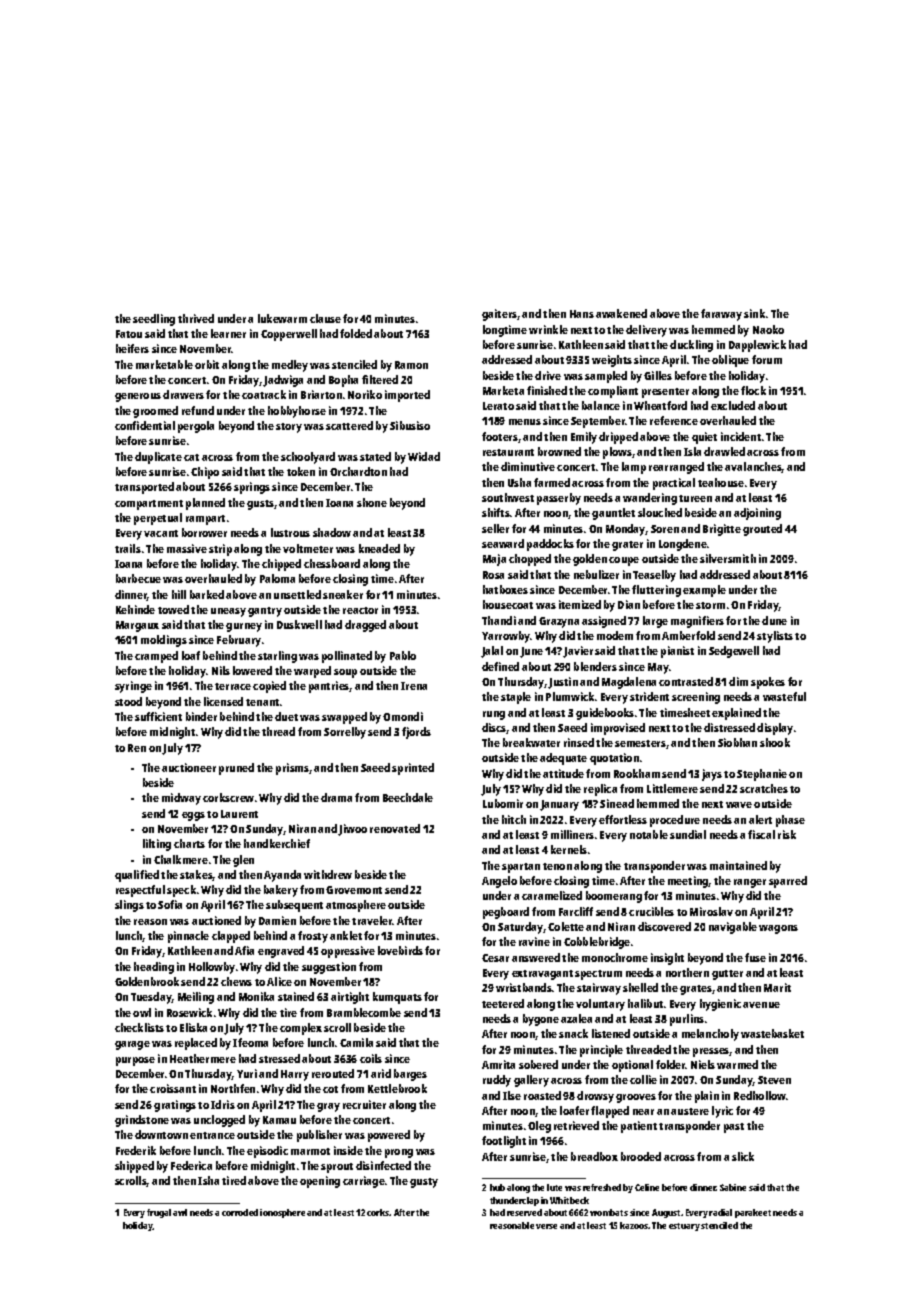  Describe the element at coordinates (129, 334) in the image. I see `Fatou` at that location.
